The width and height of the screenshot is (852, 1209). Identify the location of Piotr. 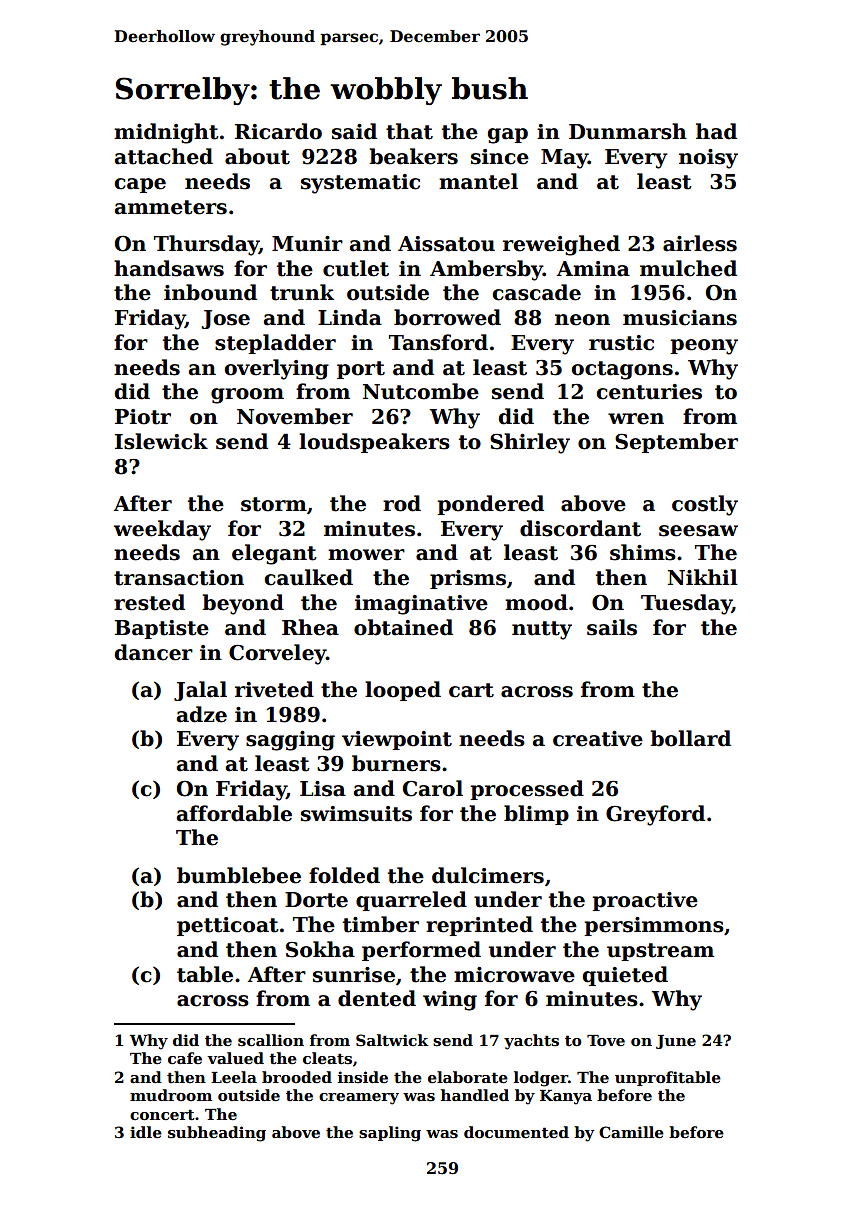
(143, 417).
